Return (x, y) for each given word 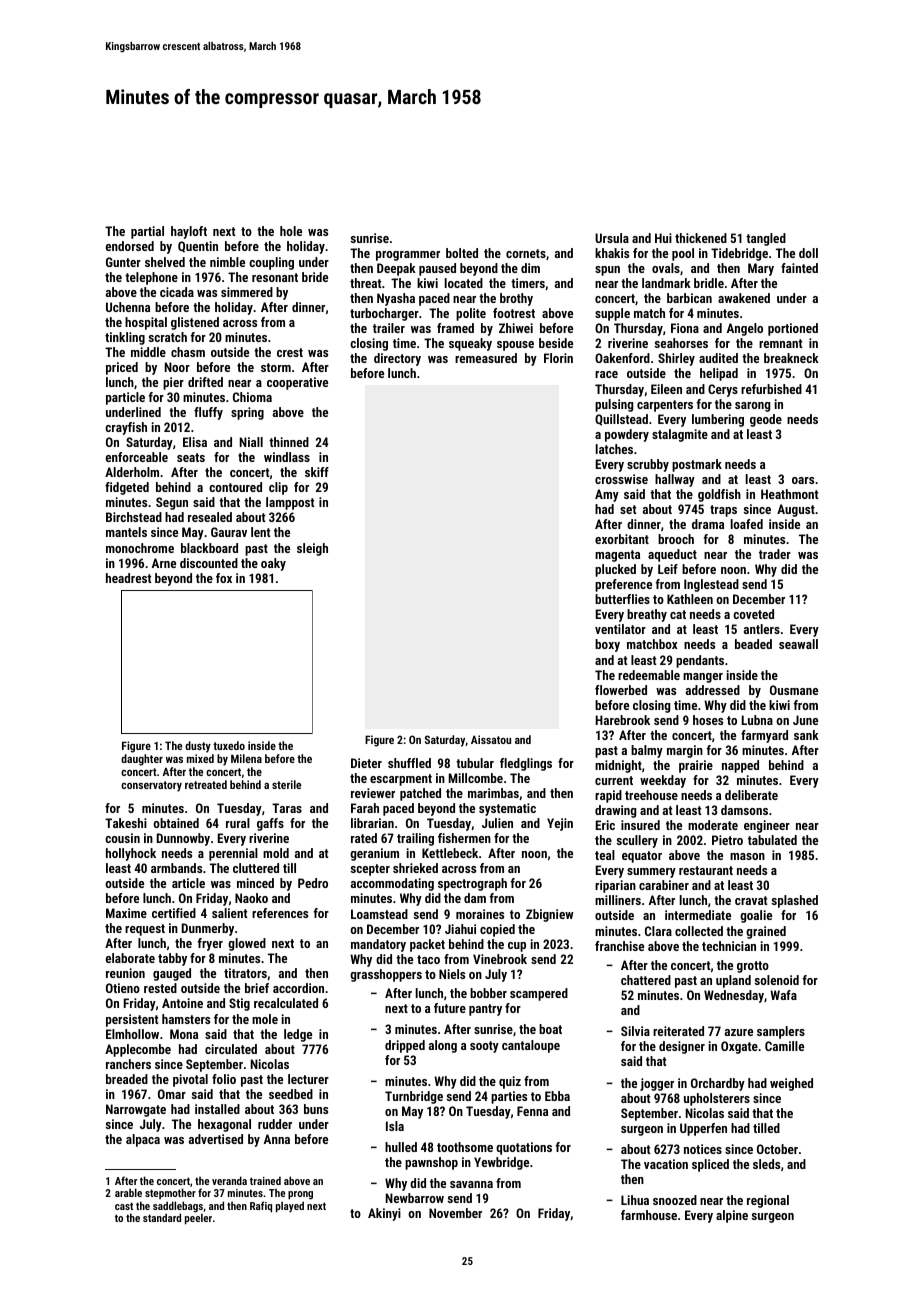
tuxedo (229, 745)
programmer (408, 256)
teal (605, 855)
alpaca (143, 1140)
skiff (317, 472)
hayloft (189, 232)
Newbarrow (415, 1198)
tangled (766, 239)
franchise (619, 946)
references (280, 913)
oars (803, 480)
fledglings (526, 764)
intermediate (698, 915)
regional (768, 1201)
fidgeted (127, 488)
